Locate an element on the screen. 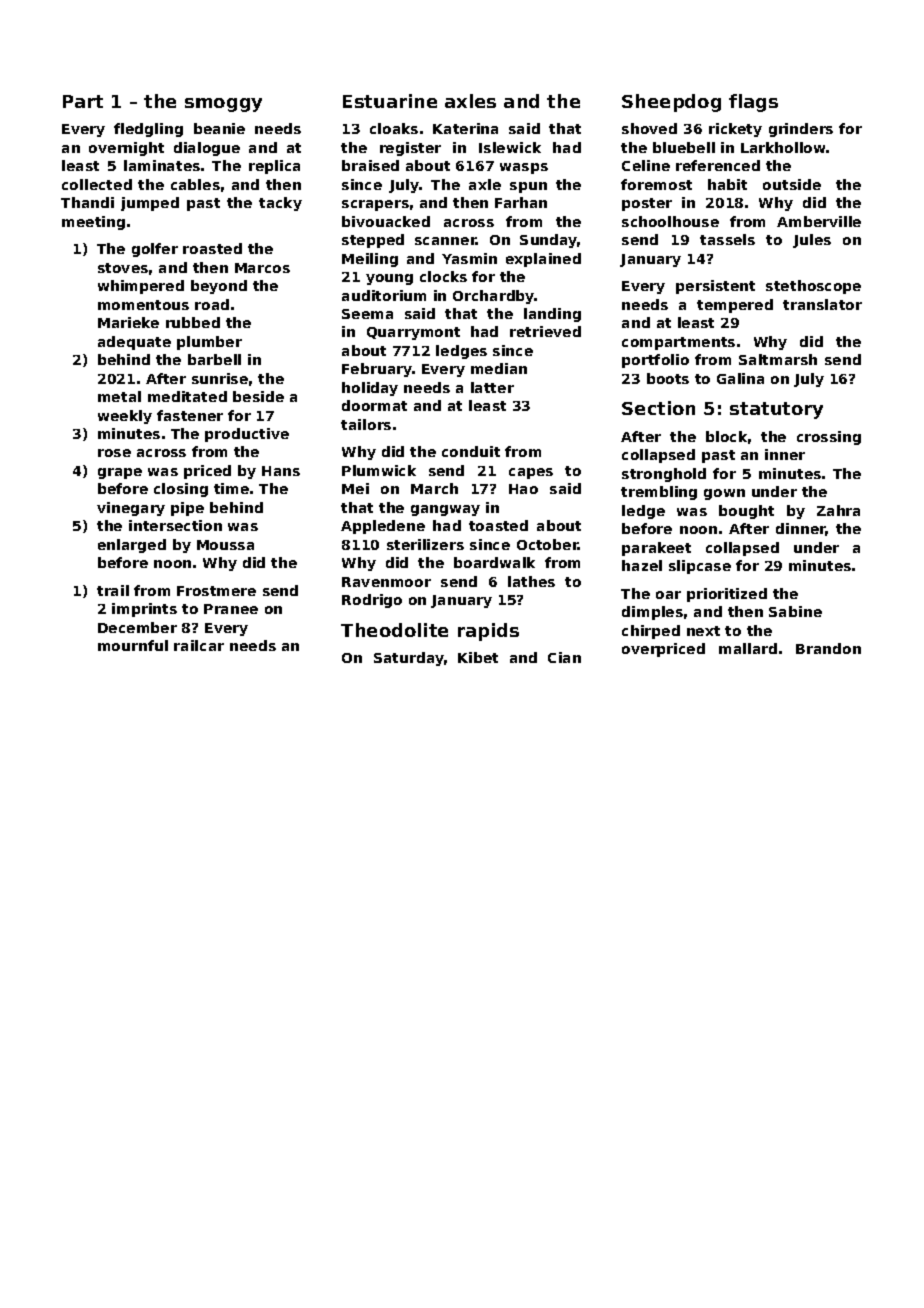  smoggy is located at coordinates (223, 105).
